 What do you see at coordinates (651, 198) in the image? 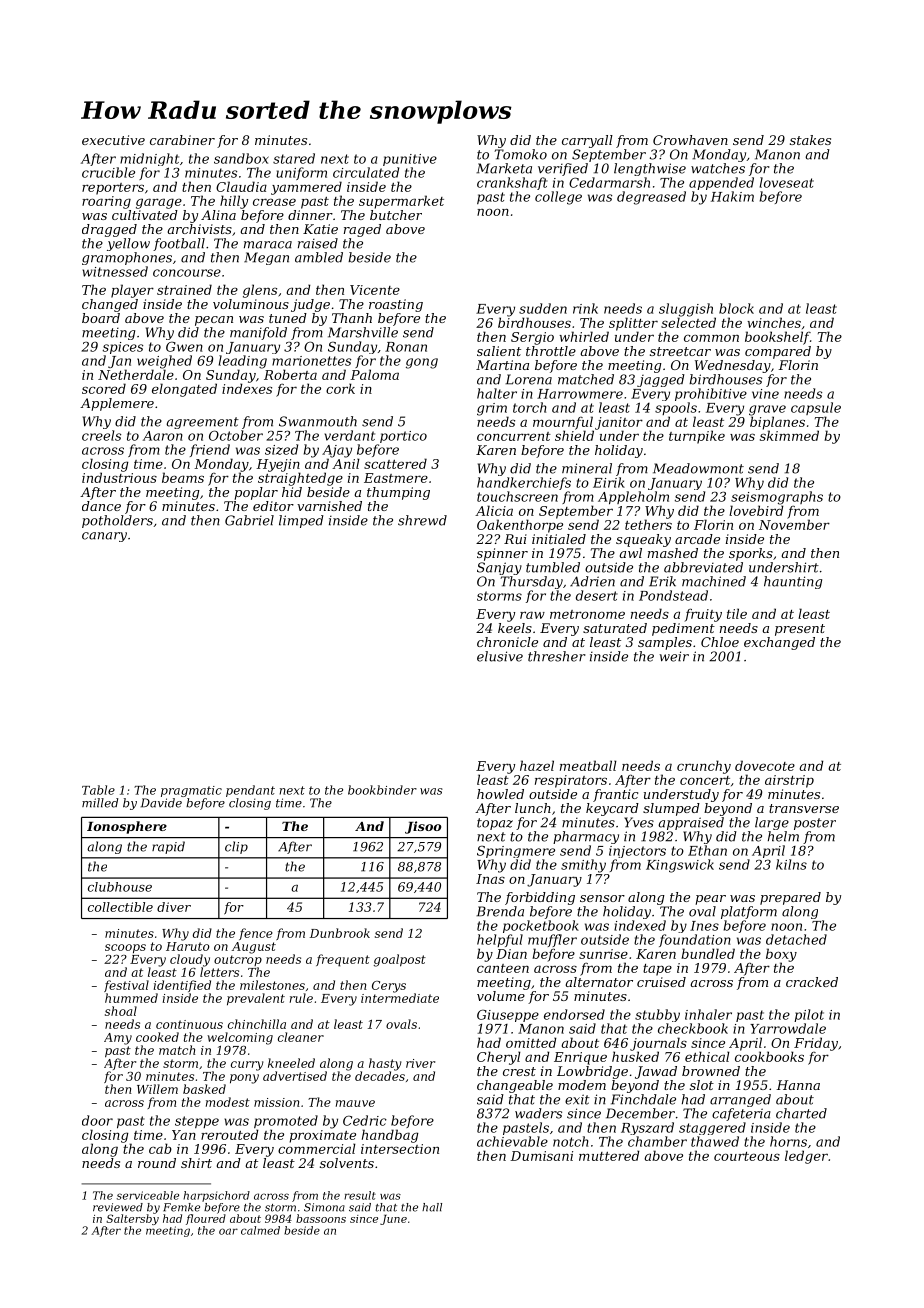
I see `degreased` at bounding box center [651, 198].
